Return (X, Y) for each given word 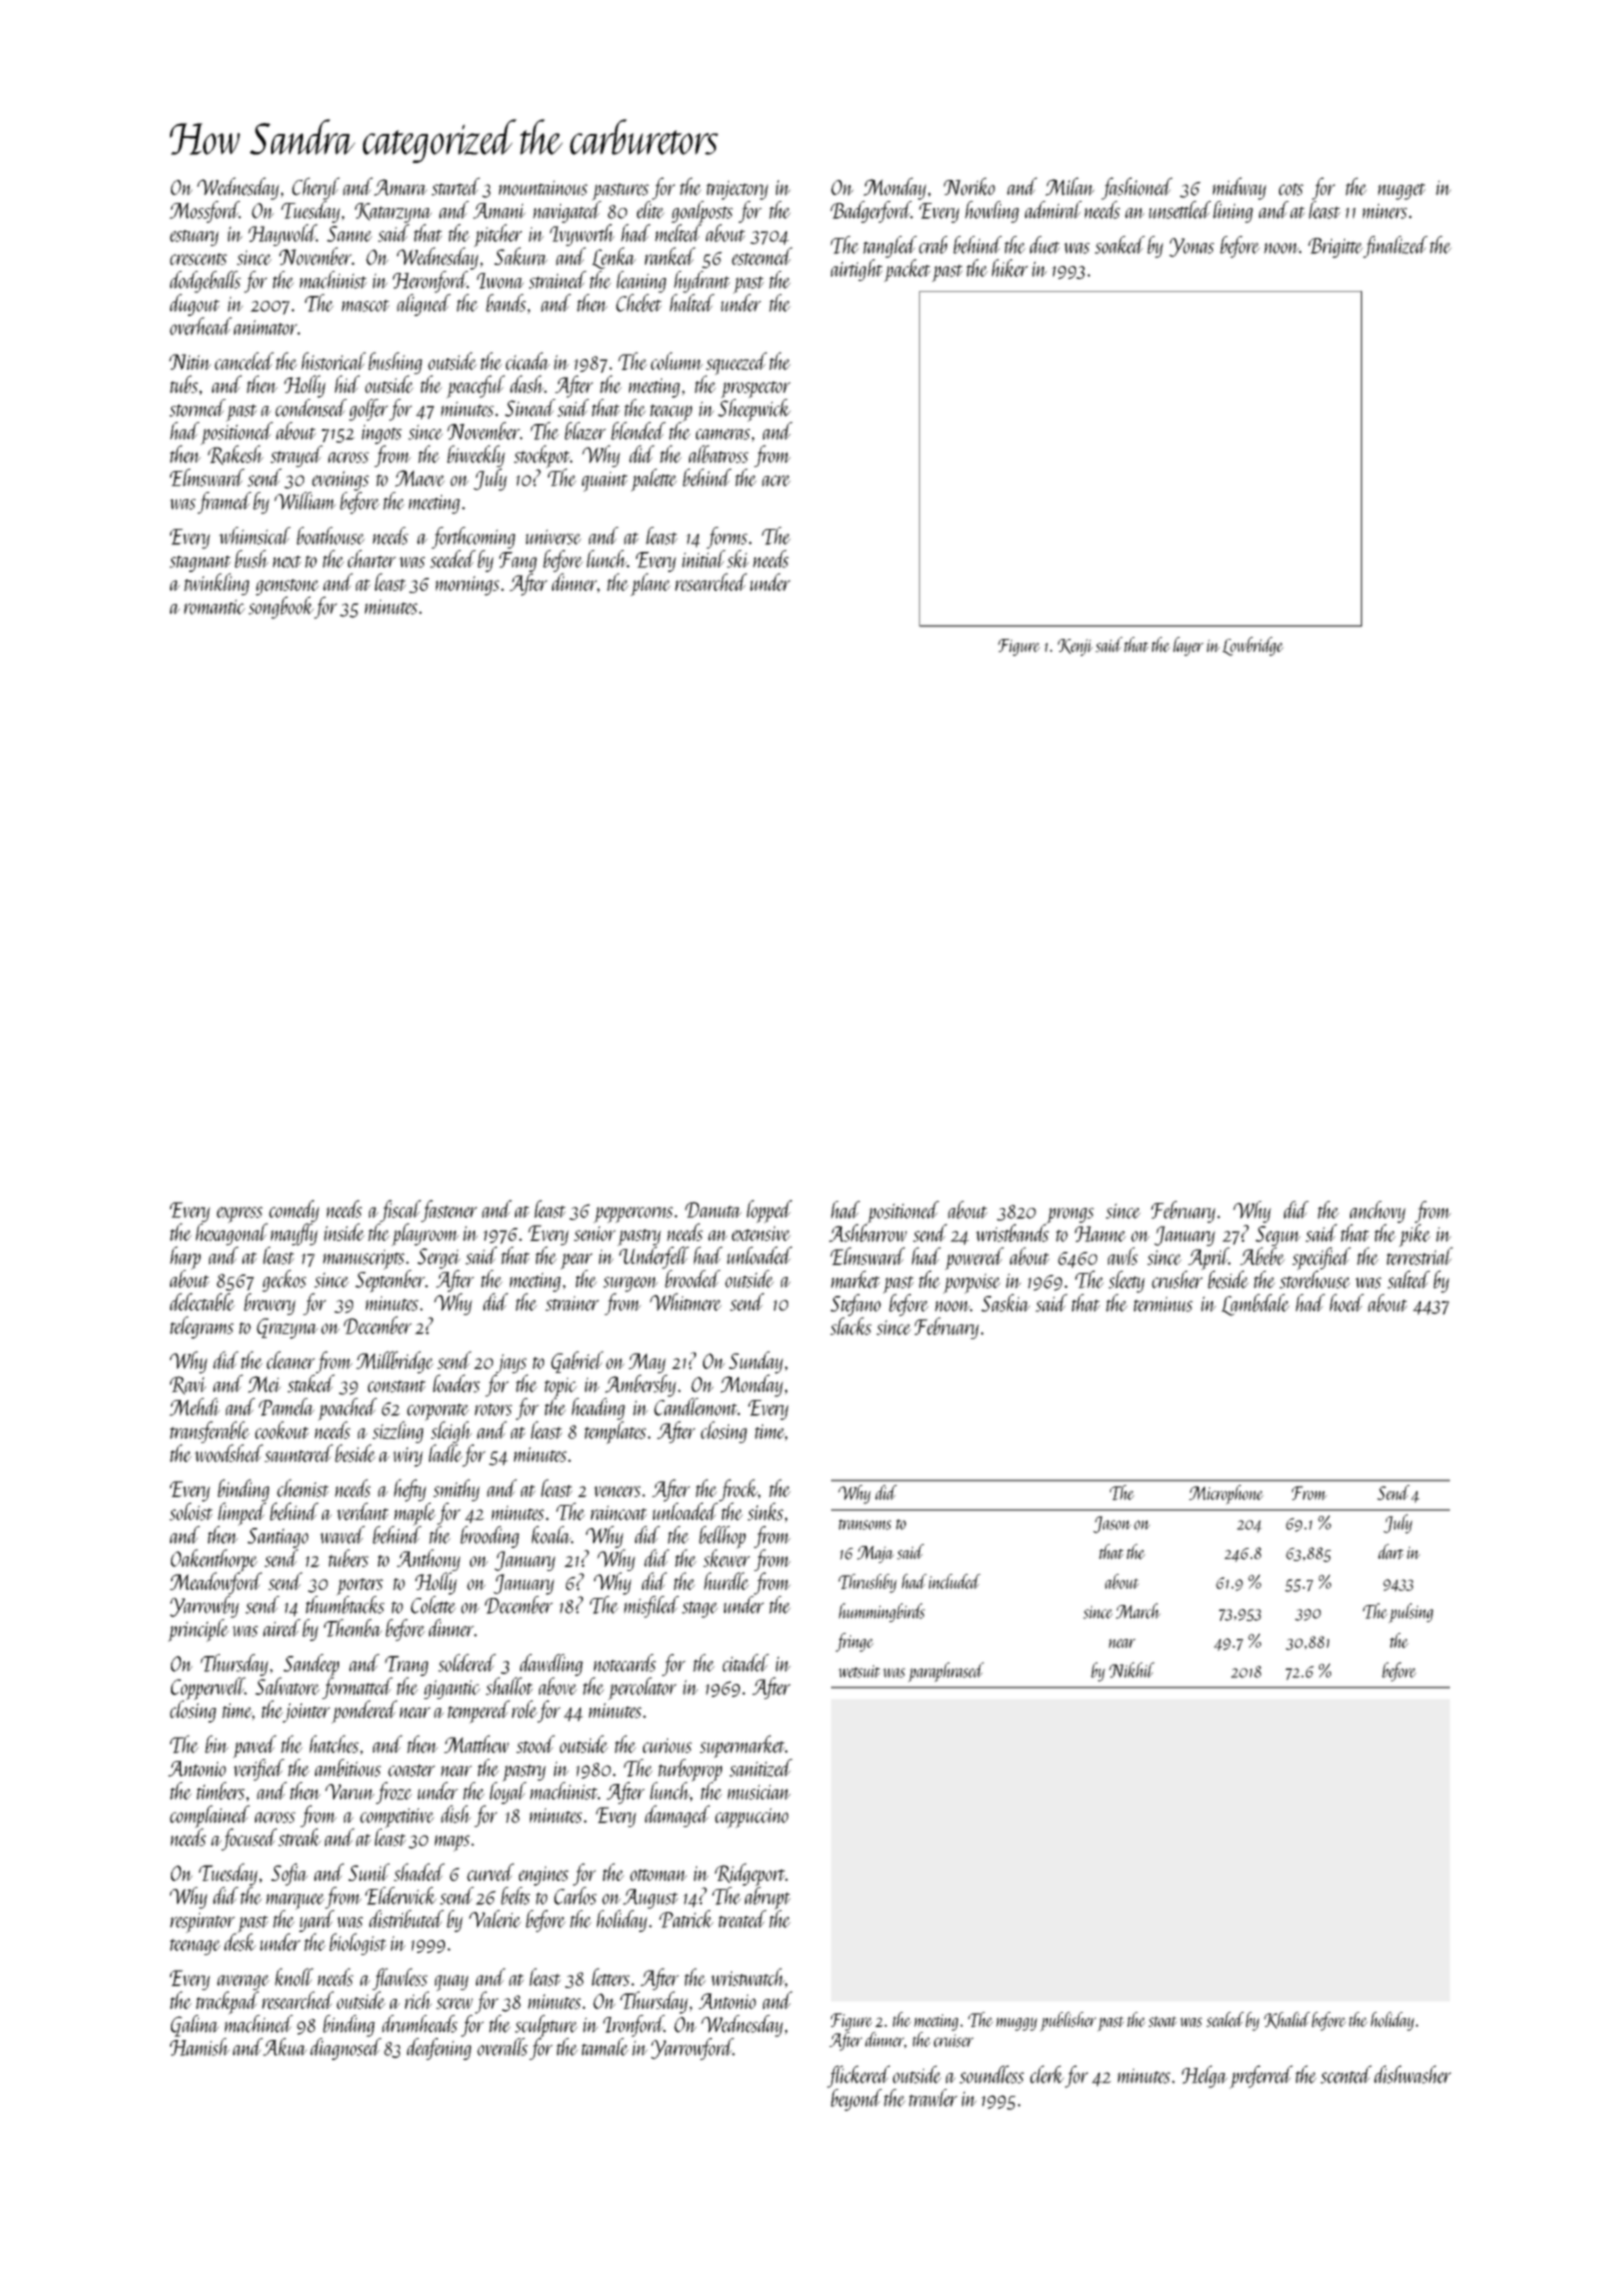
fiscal (400, 1211)
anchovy (1378, 1212)
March (1138, 1611)
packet (907, 270)
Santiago (278, 1538)
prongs (1070, 1216)
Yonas (1191, 247)
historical (333, 361)
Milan (1070, 186)
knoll (294, 1977)
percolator (642, 1688)
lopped (769, 1211)
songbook (281, 607)
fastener (449, 1211)
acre (776, 480)
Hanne (1100, 1234)
